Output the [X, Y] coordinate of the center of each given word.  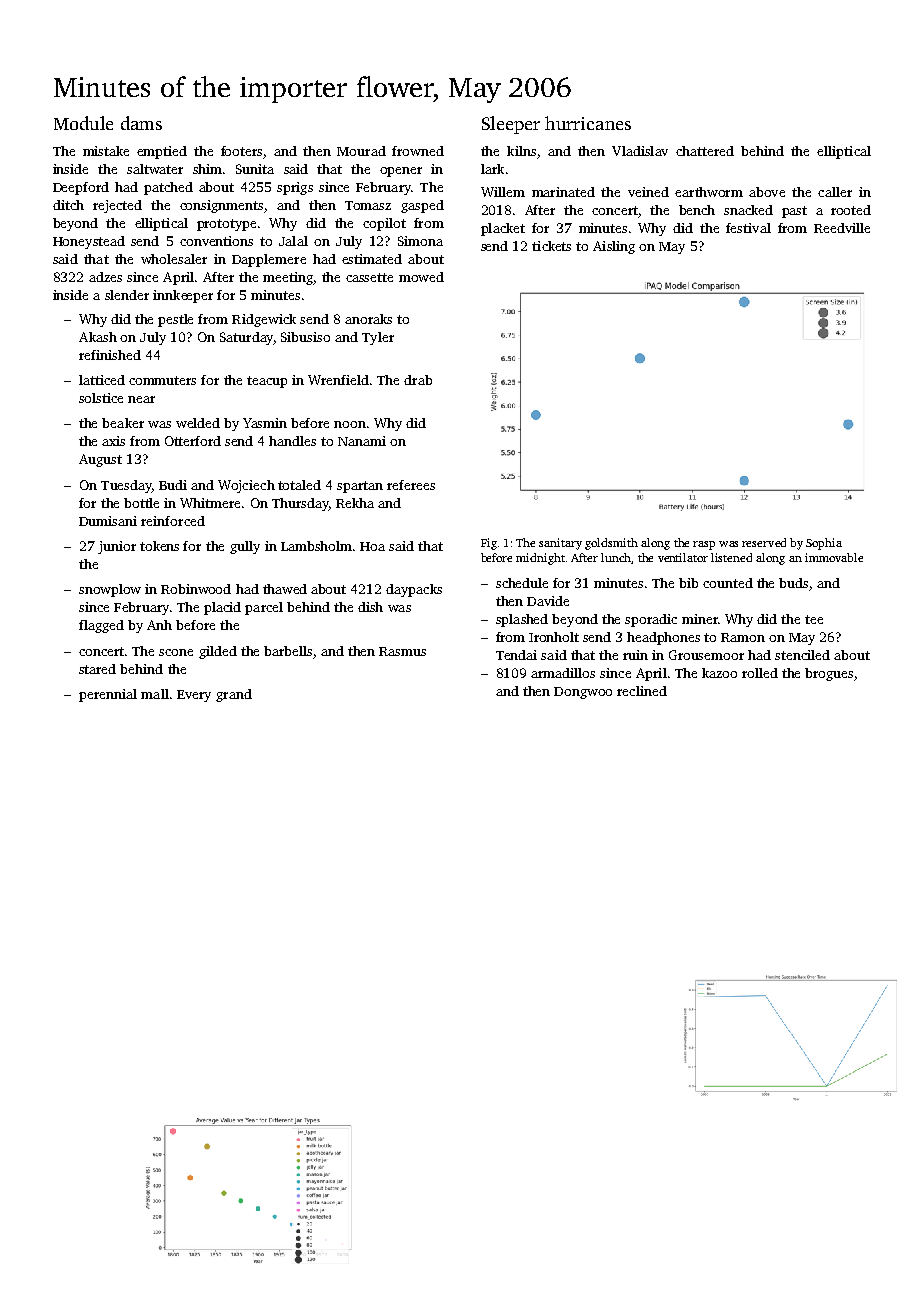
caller [835, 192]
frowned [418, 151]
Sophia [824, 544]
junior [117, 547]
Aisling [614, 247]
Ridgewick [264, 320]
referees [411, 485]
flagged [101, 626]
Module [83, 123]
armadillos [563, 673]
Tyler [378, 338]
